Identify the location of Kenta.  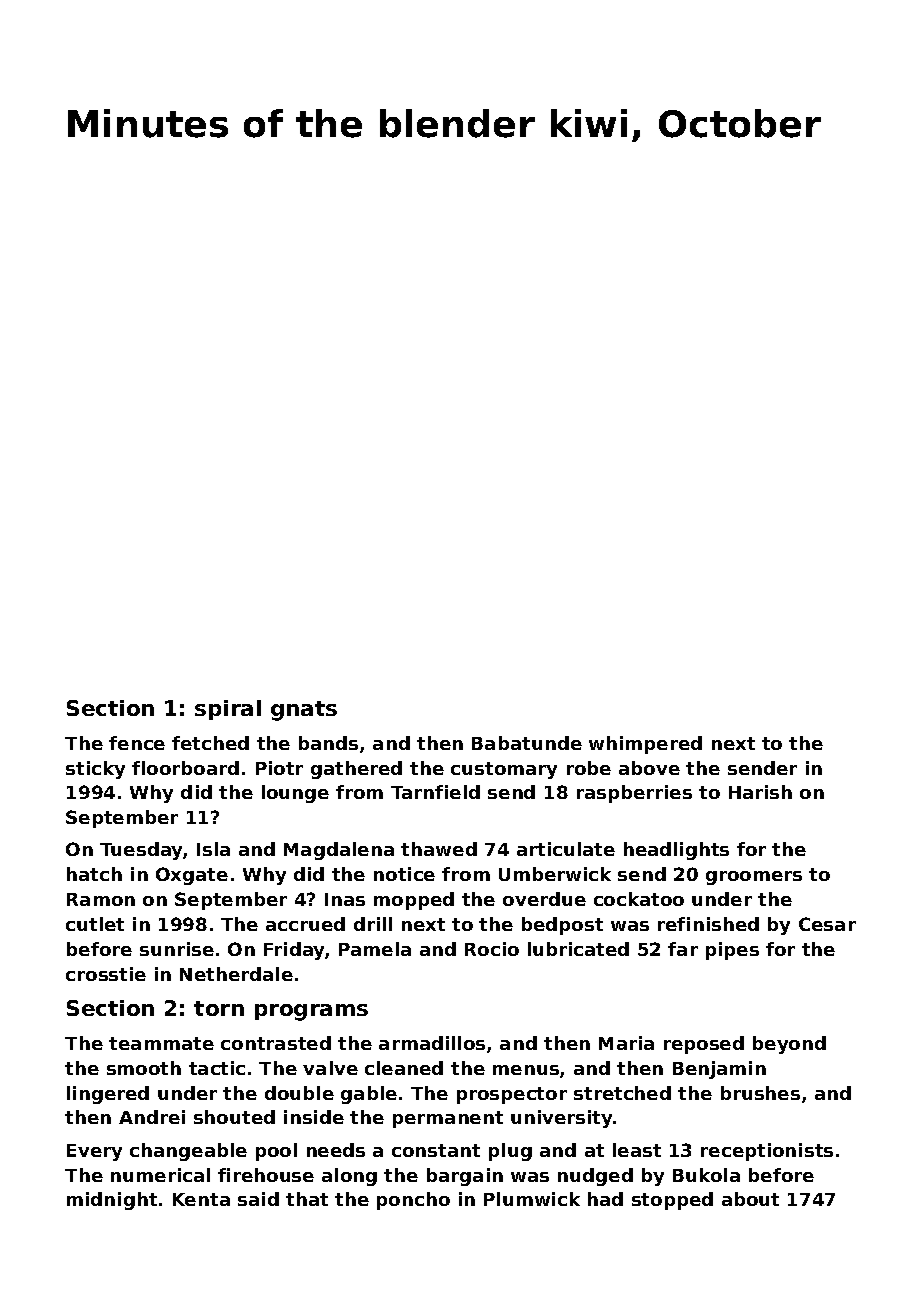
(201, 1199).
